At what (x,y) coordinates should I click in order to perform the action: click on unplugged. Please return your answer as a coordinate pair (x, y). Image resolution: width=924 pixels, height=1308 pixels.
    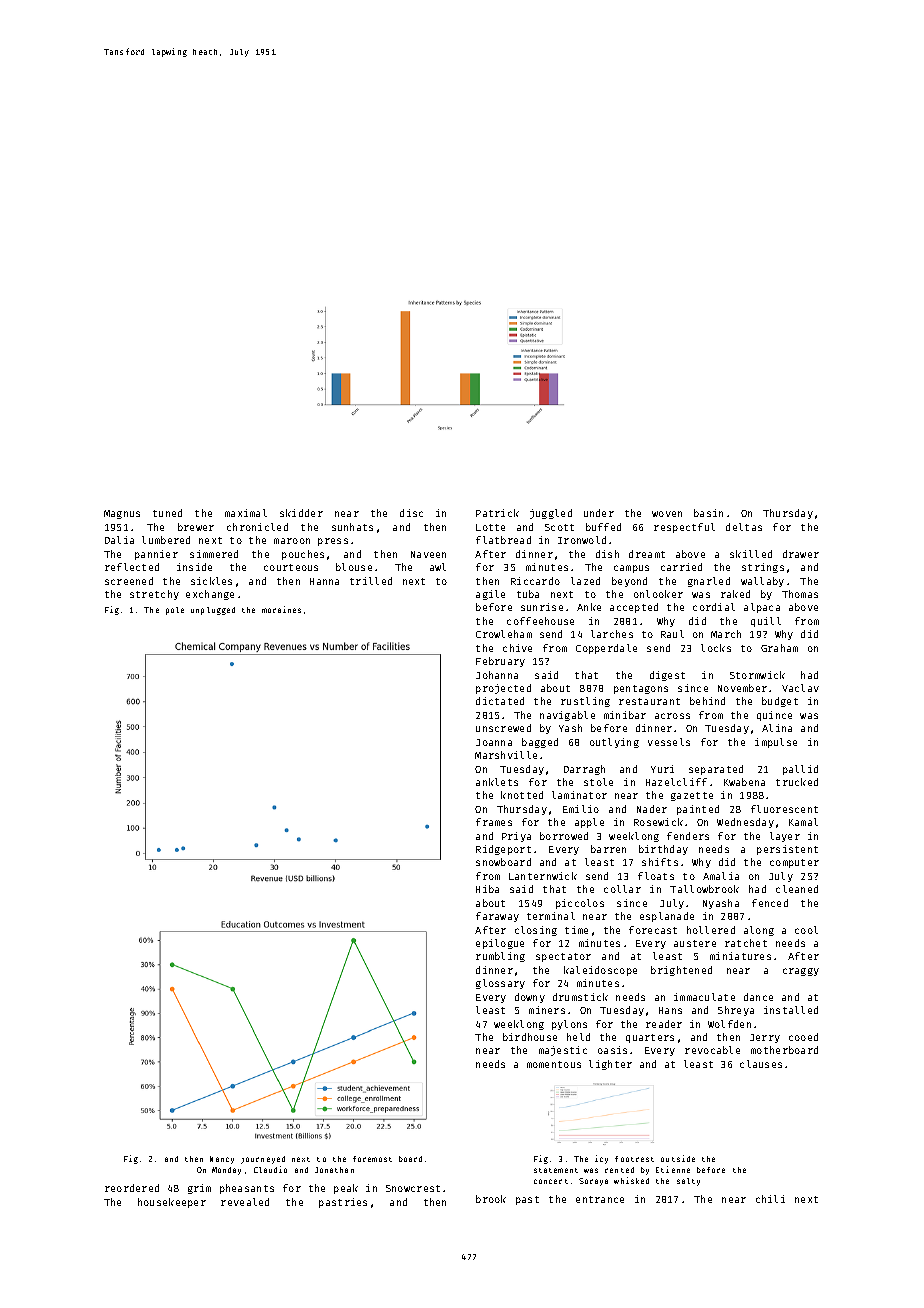
    Looking at the image, I should click on (213, 611).
